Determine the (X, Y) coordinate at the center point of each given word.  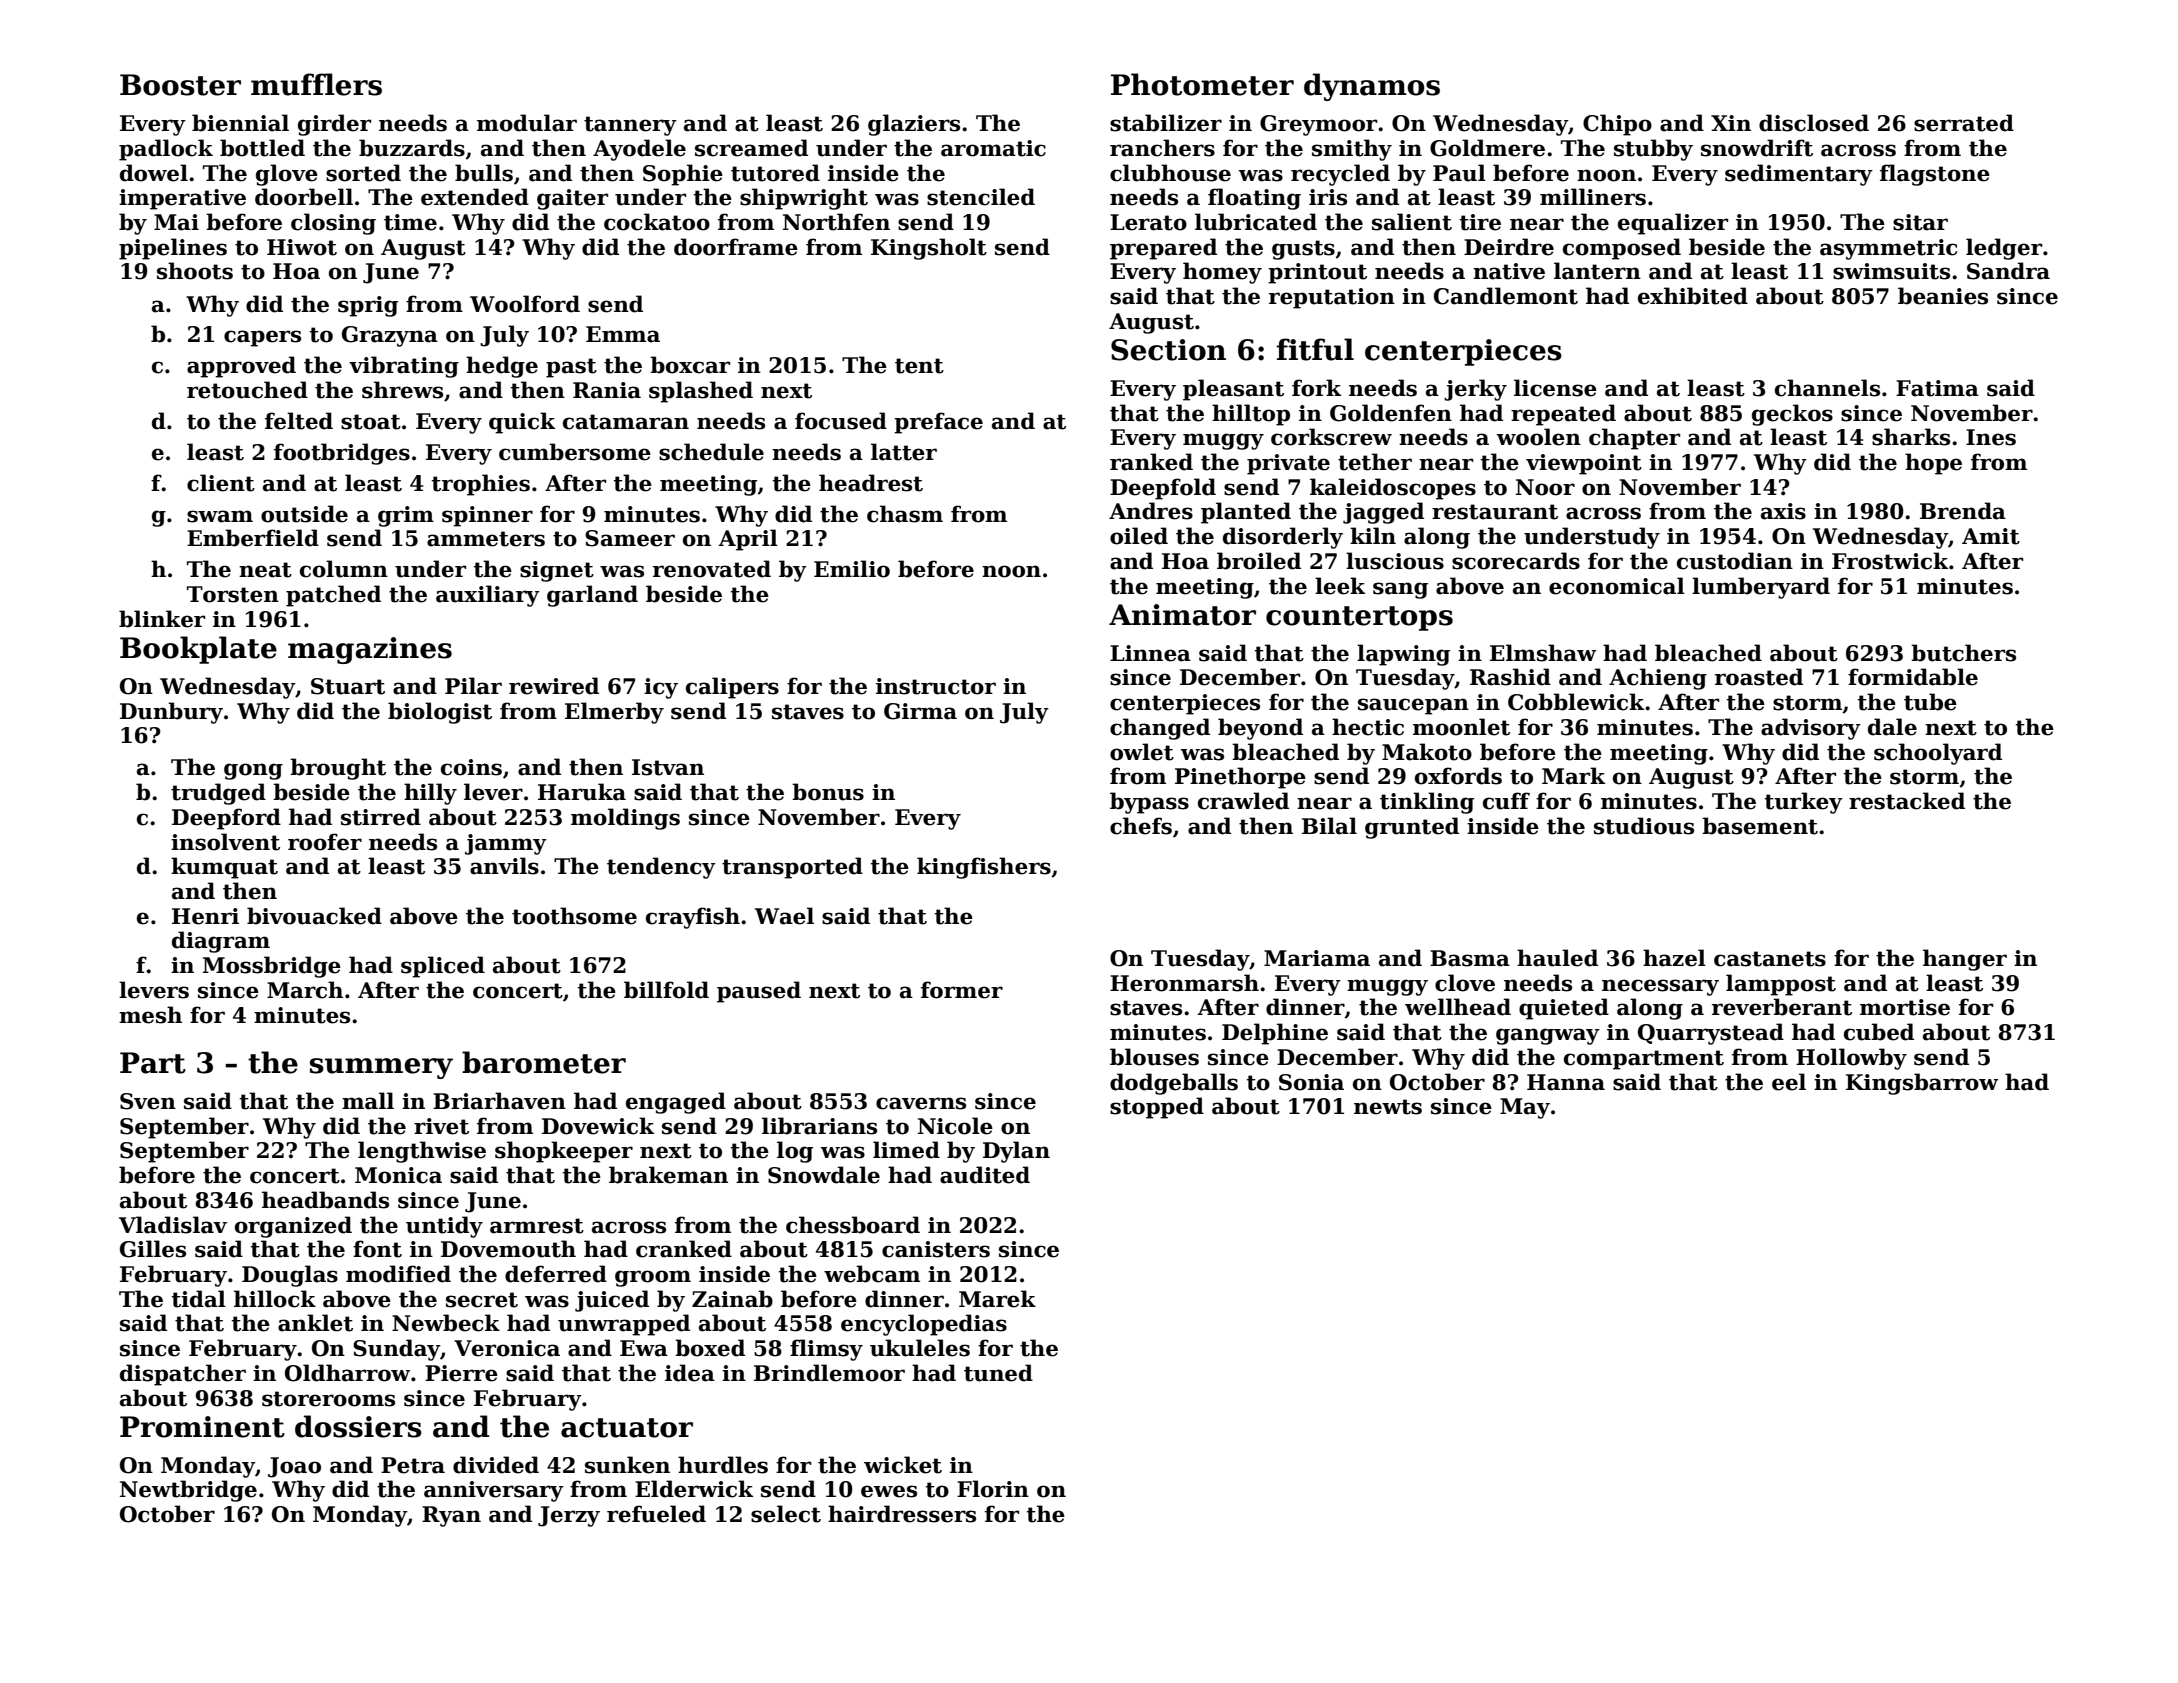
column (344, 569)
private (1288, 464)
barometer (544, 1062)
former (962, 990)
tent (919, 366)
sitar (1920, 222)
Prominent (202, 1427)
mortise (1905, 1007)
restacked (1907, 801)
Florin (993, 1489)
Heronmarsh (1184, 983)
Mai (176, 222)
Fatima (1937, 388)
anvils (504, 866)
